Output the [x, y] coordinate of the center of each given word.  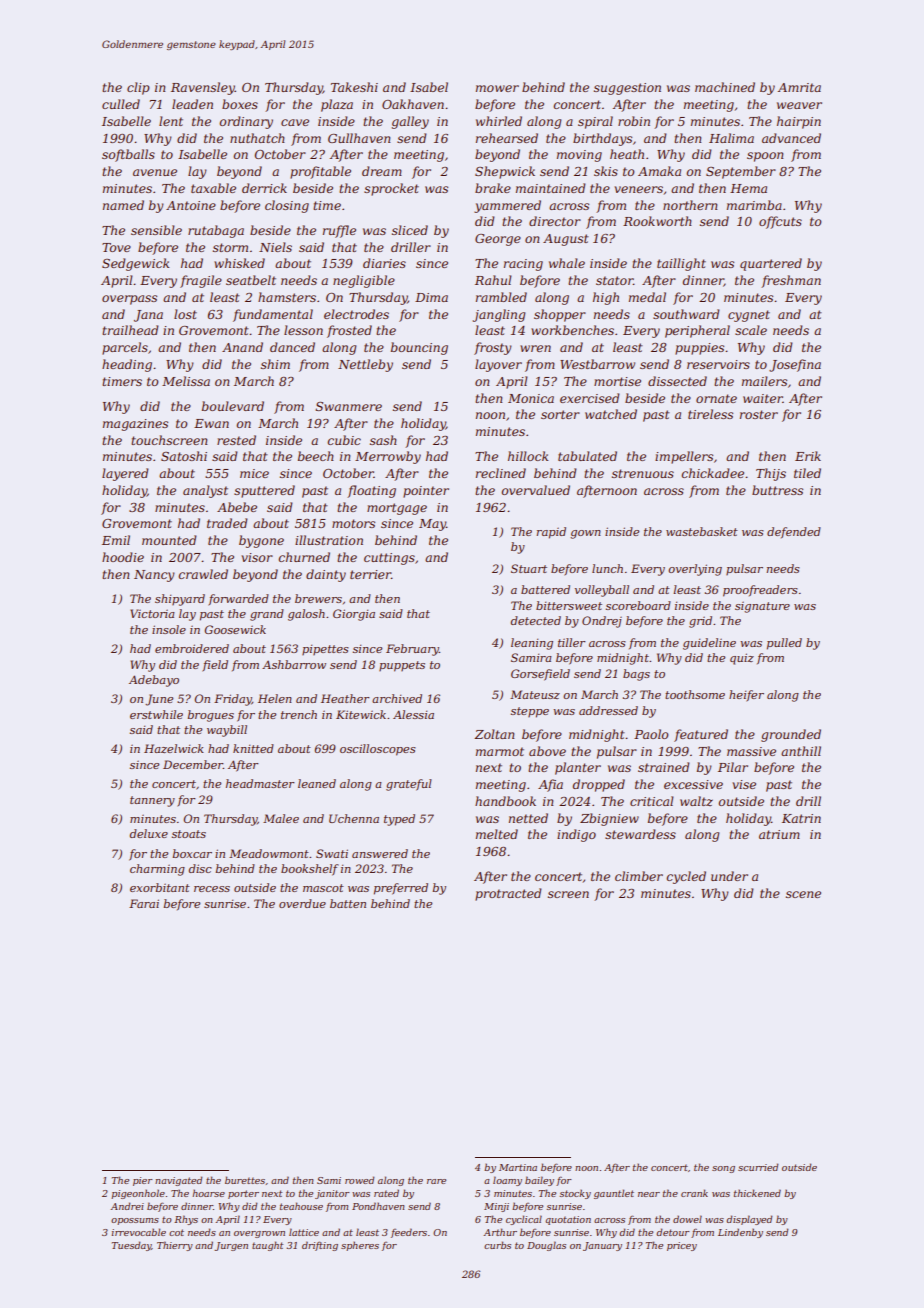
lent [171, 121]
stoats [189, 834]
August [566, 240]
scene [803, 894]
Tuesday [131, 1246]
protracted [508, 894]
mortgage [397, 509]
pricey [682, 1246]
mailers [764, 381]
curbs [497, 1245]
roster [759, 414]
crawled [203, 574]
